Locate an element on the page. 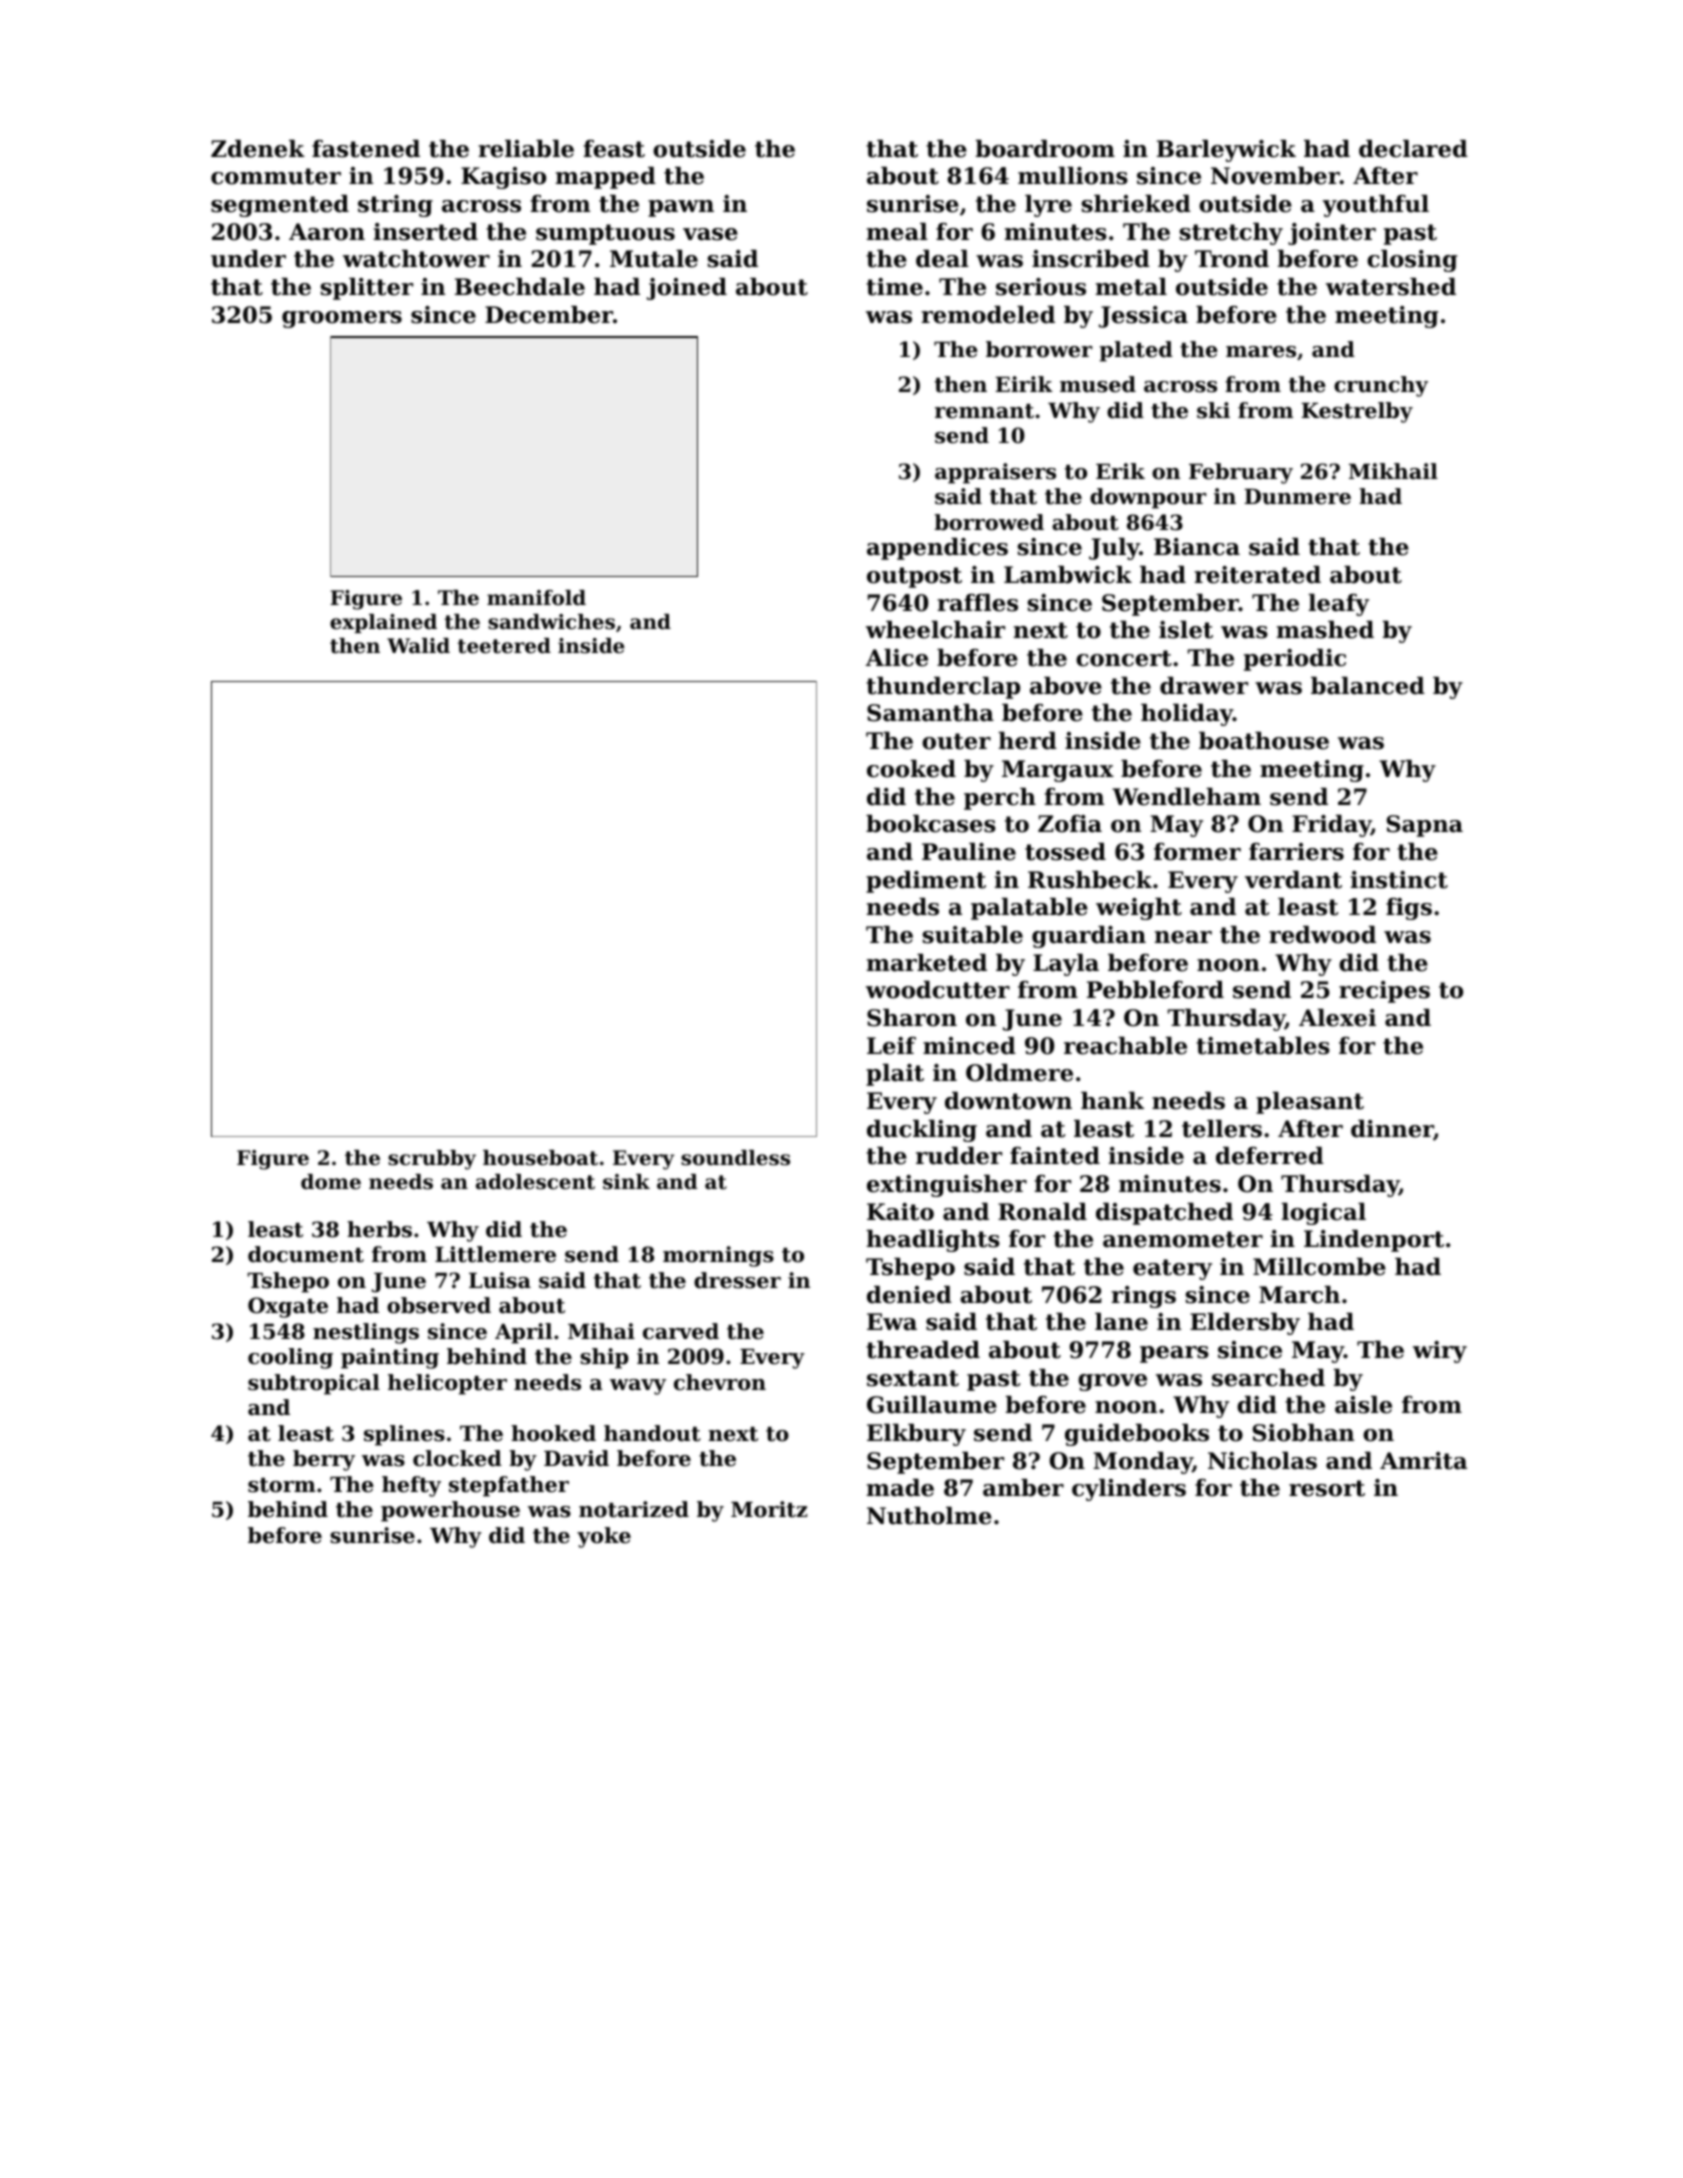 The width and height of the document is (1683, 2178). storm is located at coordinates (282, 1485).
